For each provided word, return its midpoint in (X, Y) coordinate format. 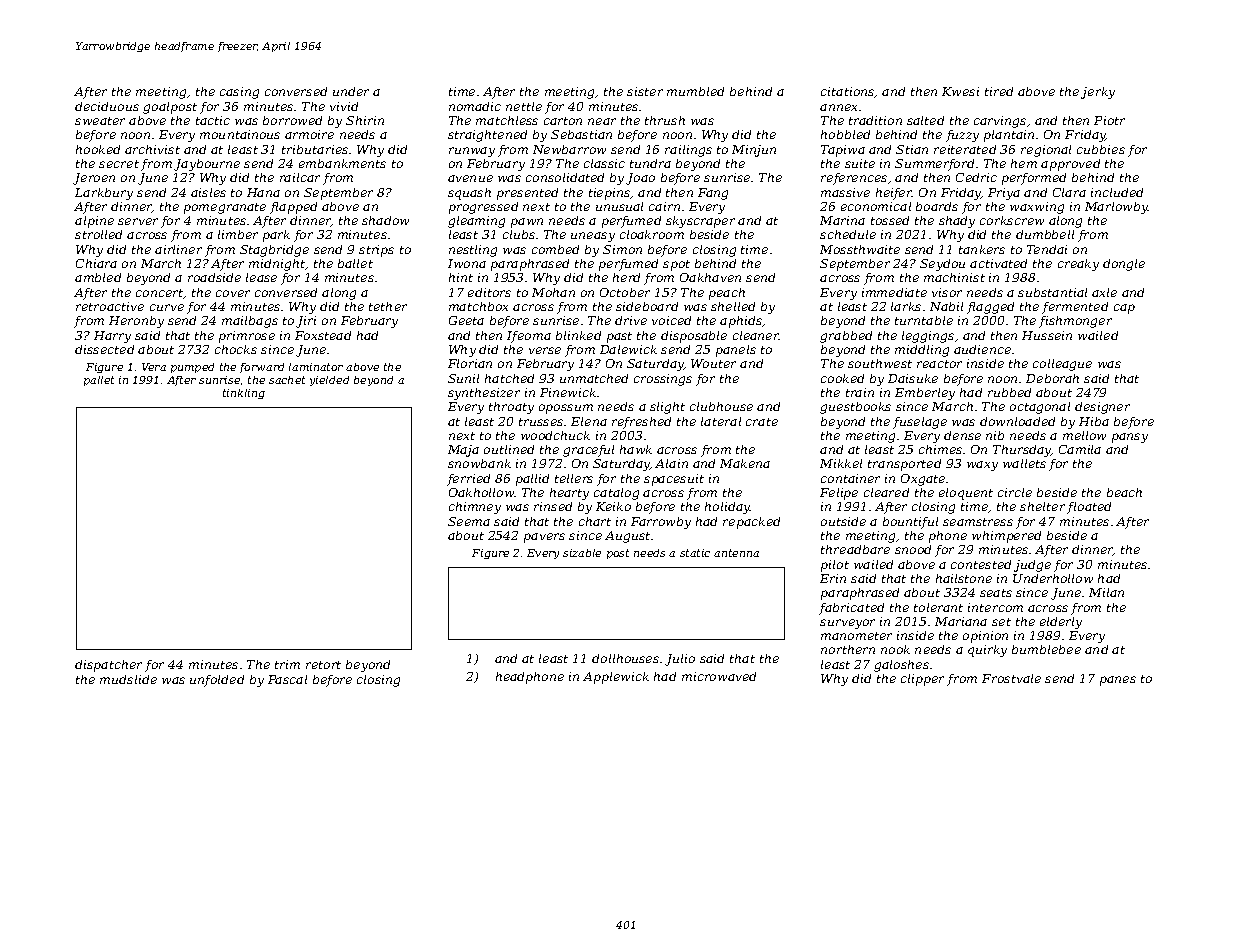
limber (238, 234)
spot (676, 265)
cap (1124, 309)
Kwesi (960, 91)
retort (323, 665)
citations (848, 92)
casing (239, 93)
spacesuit (674, 480)
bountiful (910, 523)
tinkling (244, 394)
